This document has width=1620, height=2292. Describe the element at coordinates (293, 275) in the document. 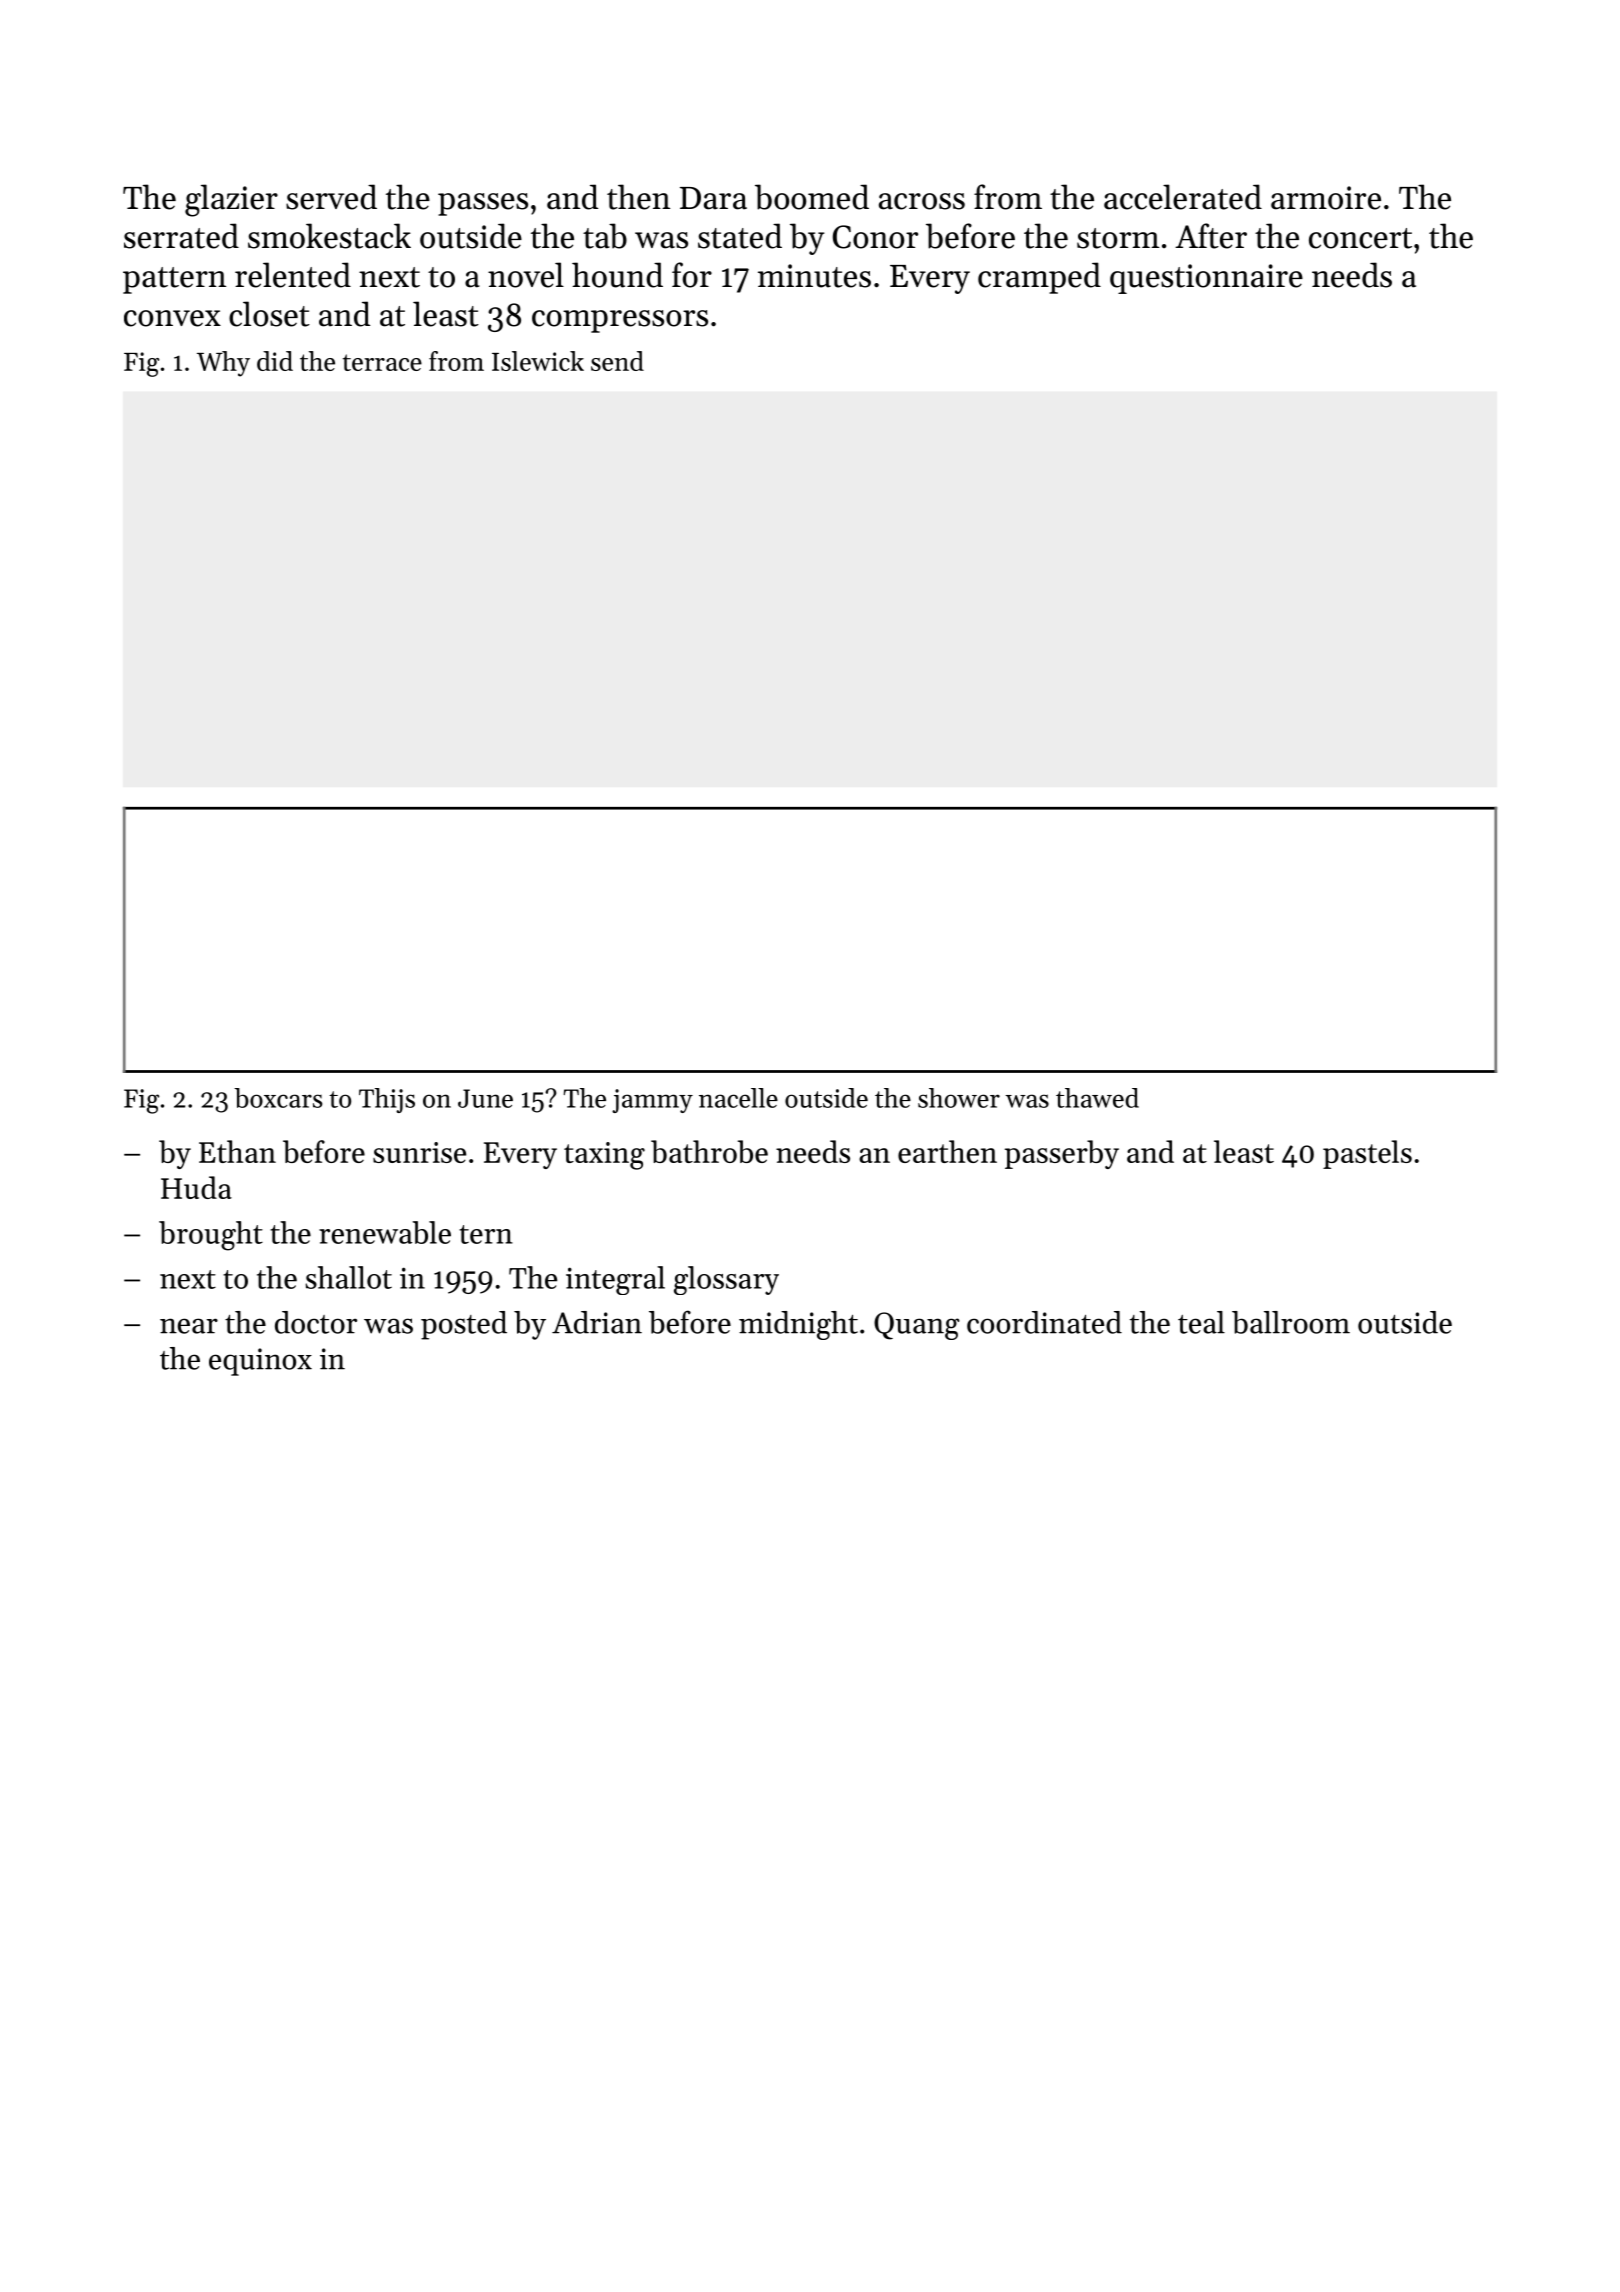

I see `relented` at that location.
